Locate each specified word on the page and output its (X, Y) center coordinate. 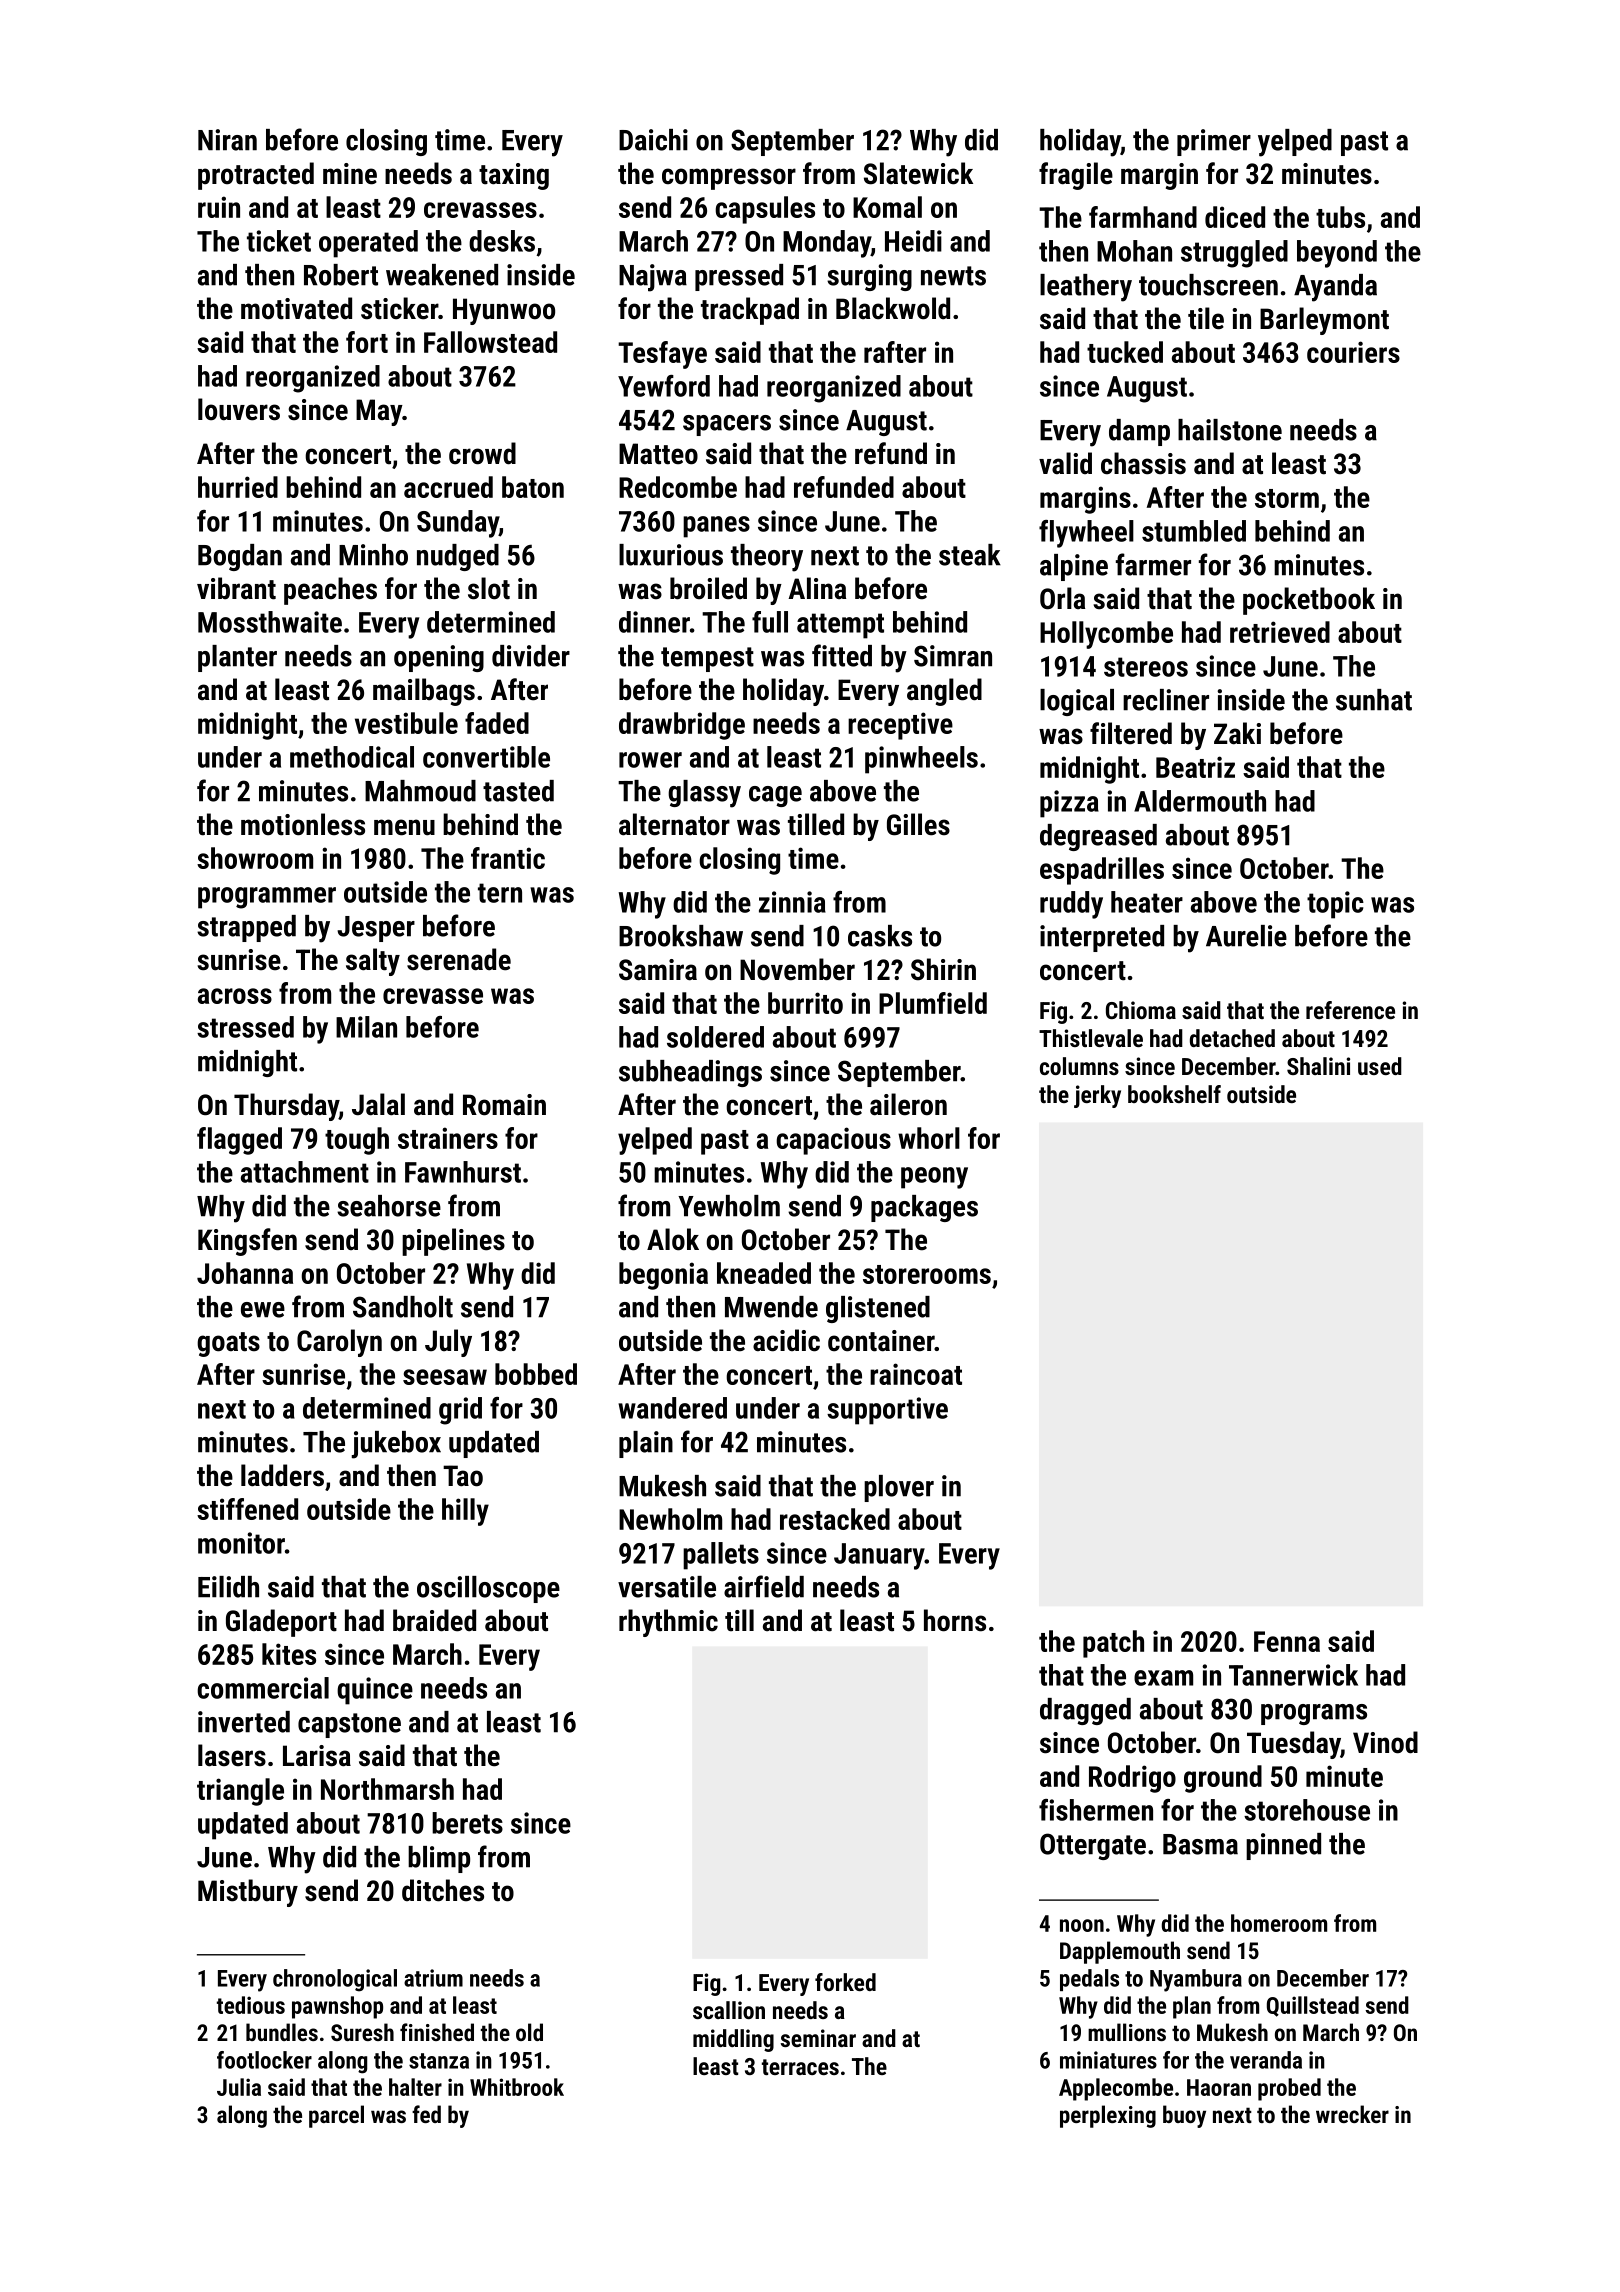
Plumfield (933, 1003)
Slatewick (918, 173)
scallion (729, 2010)
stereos (1146, 667)
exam (1163, 1678)
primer (1214, 142)
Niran (227, 140)
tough (357, 1141)
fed (426, 2114)
